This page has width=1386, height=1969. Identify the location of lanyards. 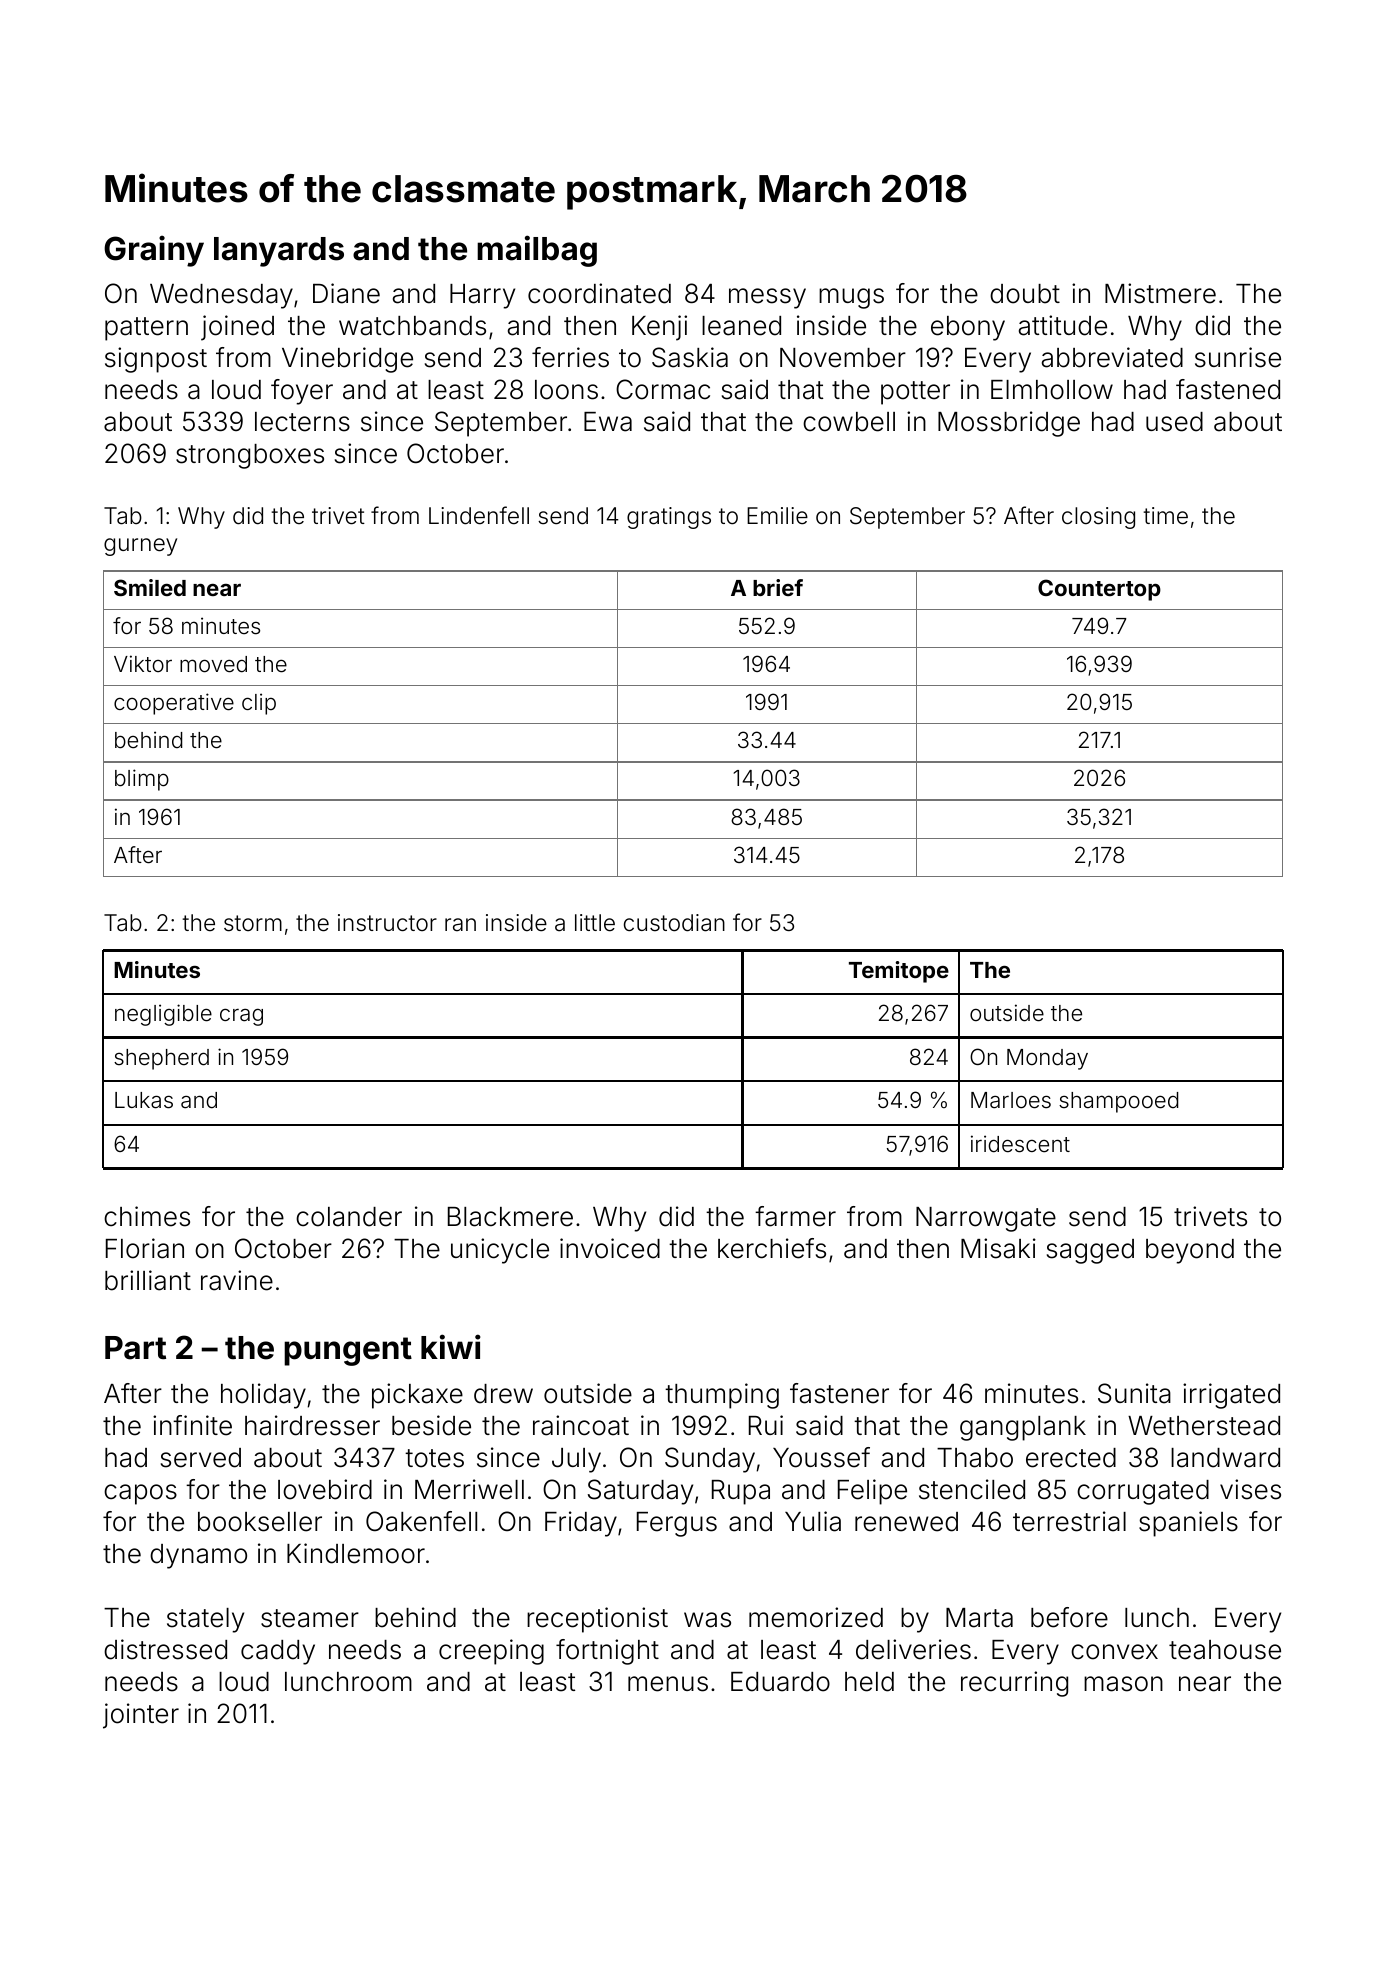
(279, 252).
